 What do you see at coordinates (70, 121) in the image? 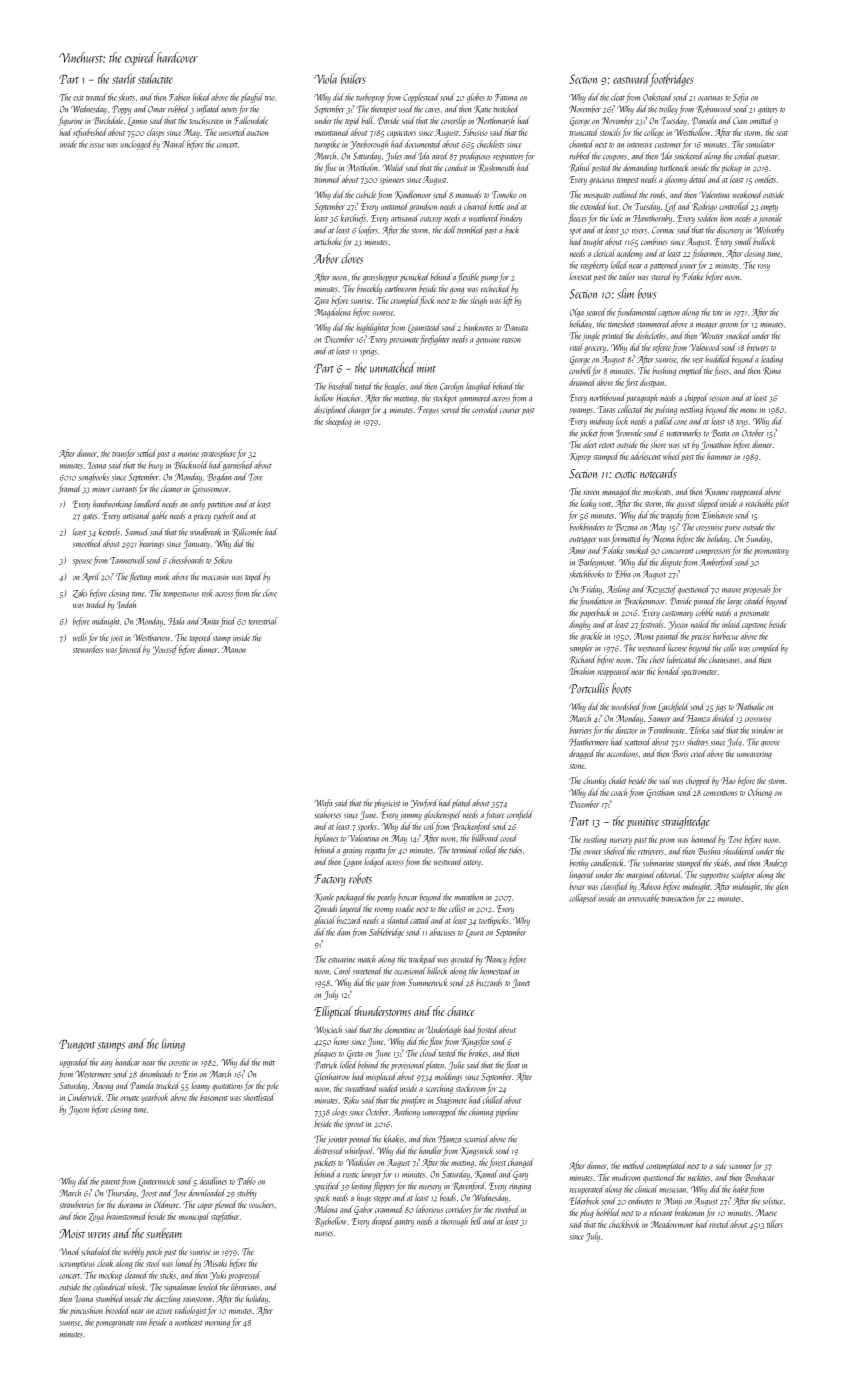
I see `figurine` at bounding box center [70, 121].
